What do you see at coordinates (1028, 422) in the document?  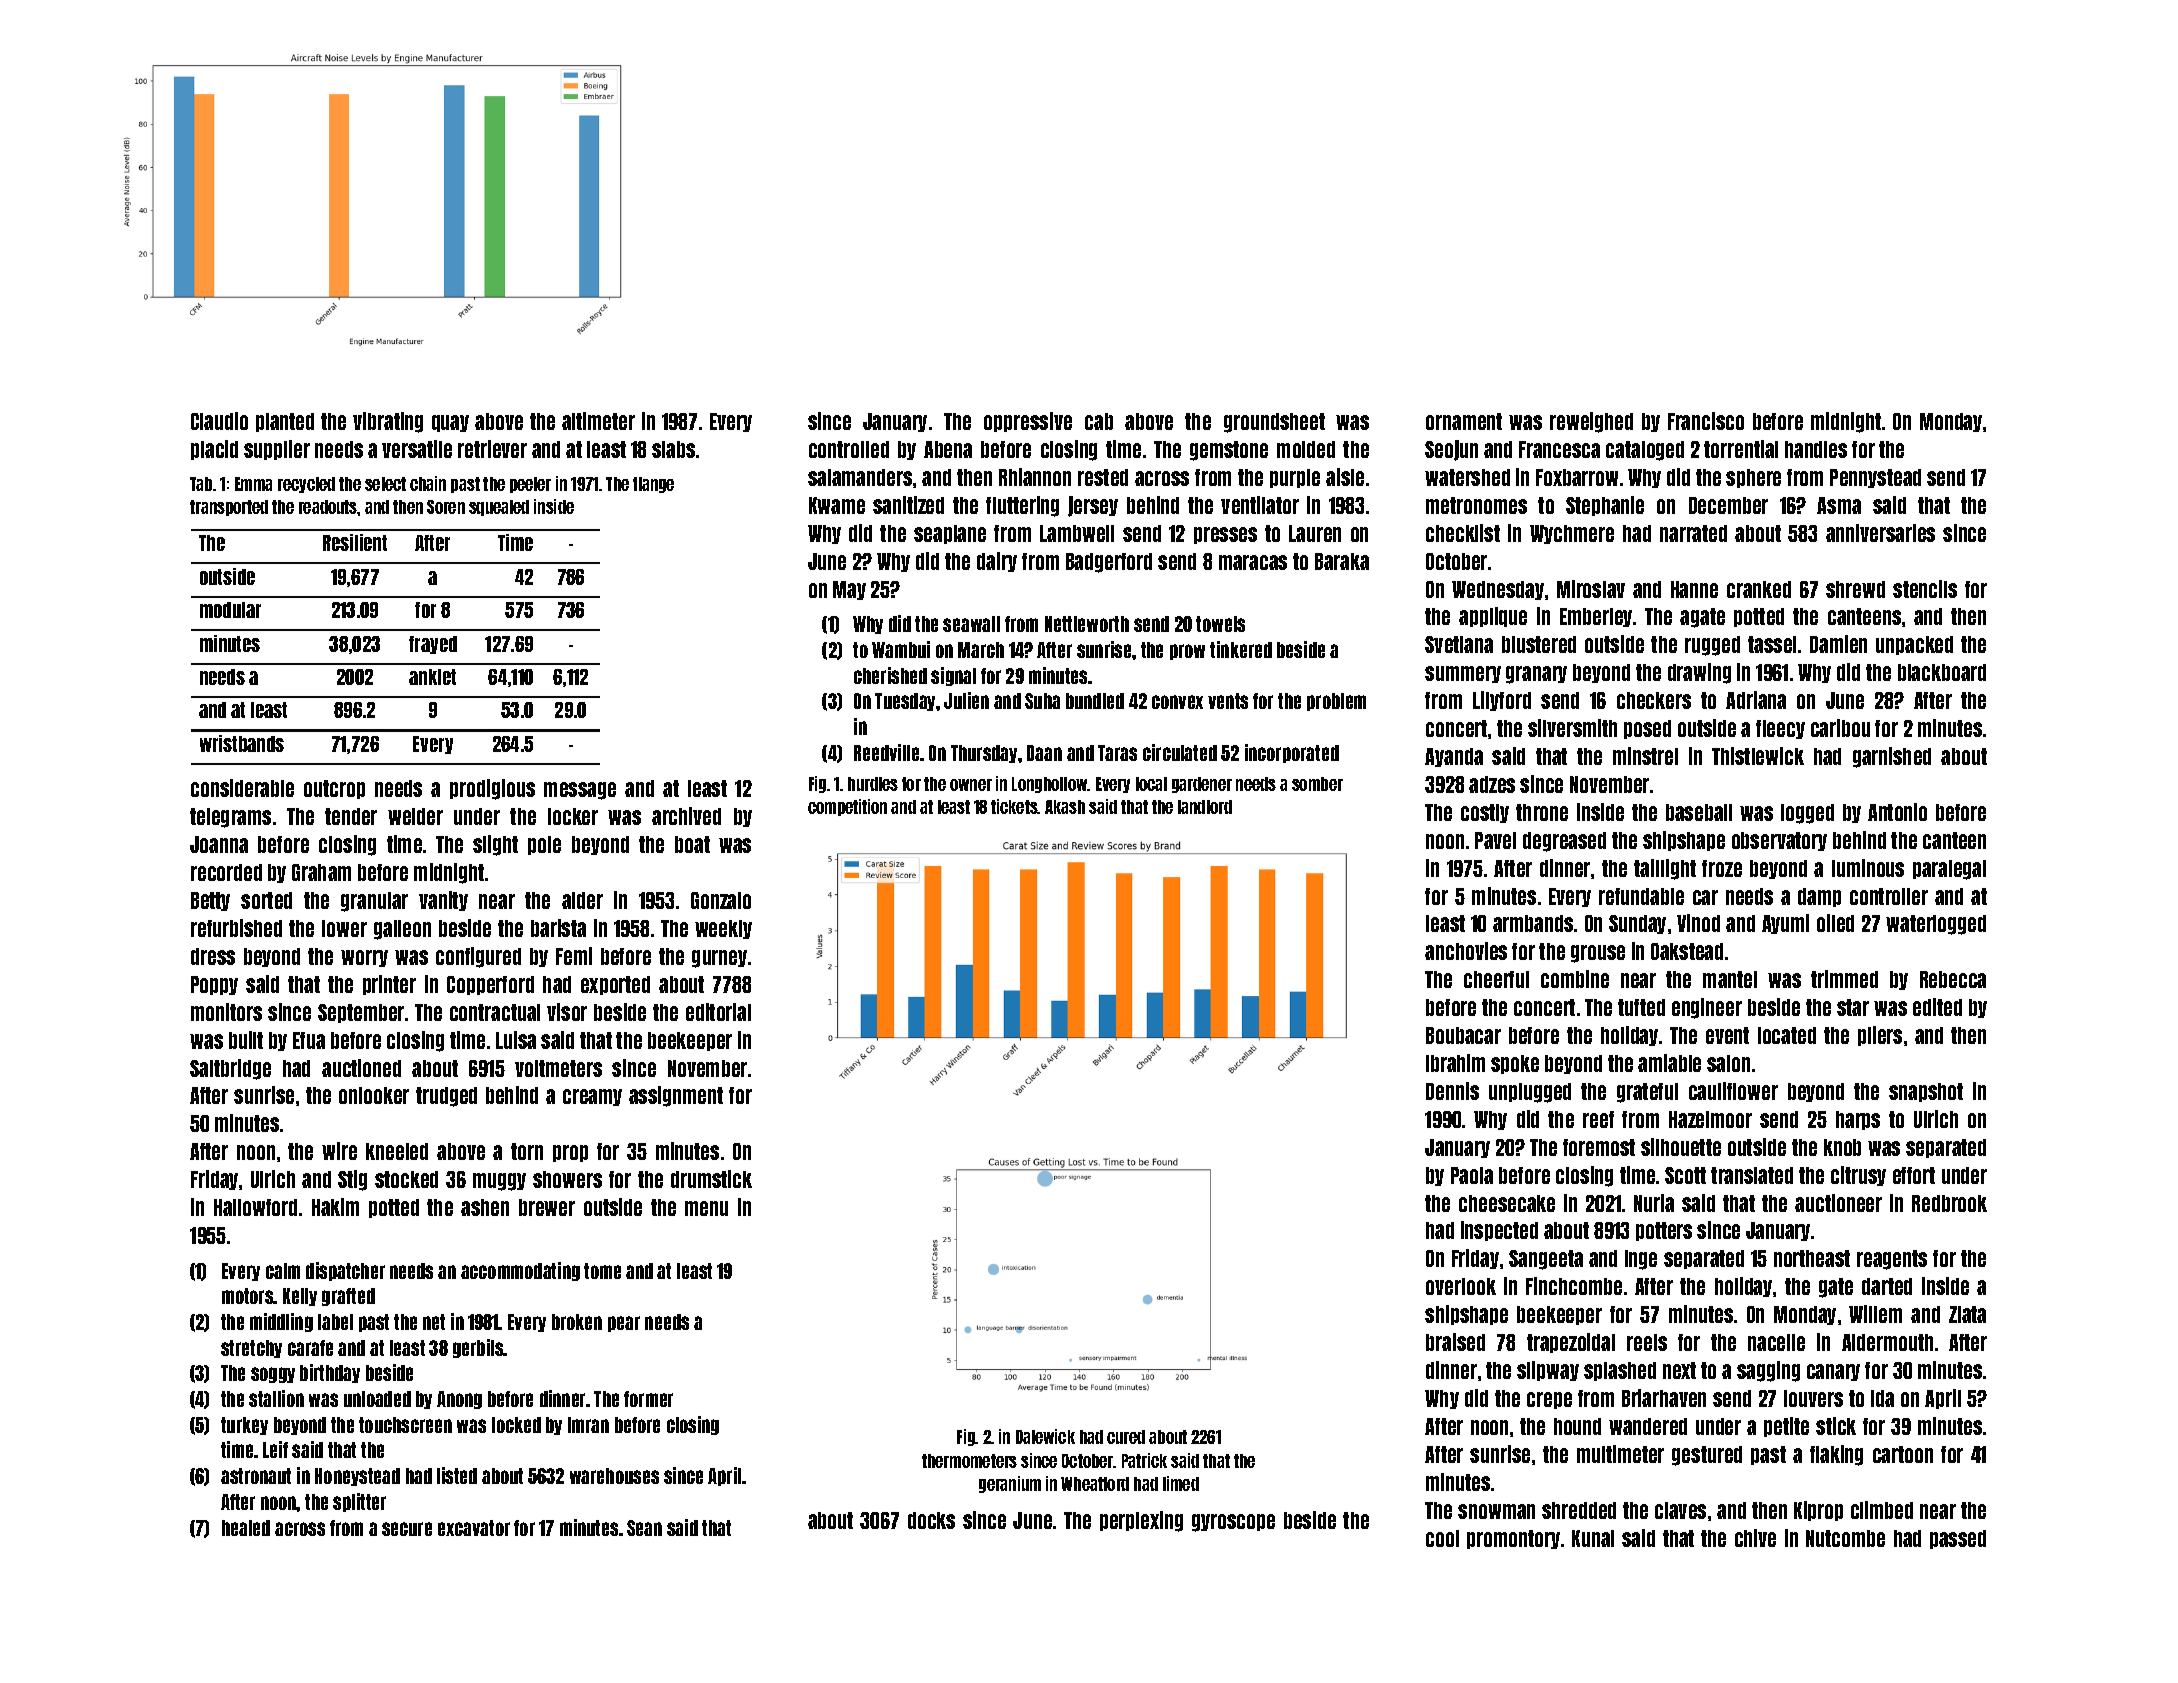 I see `oppressive` at bounding box center [1028, 422].
